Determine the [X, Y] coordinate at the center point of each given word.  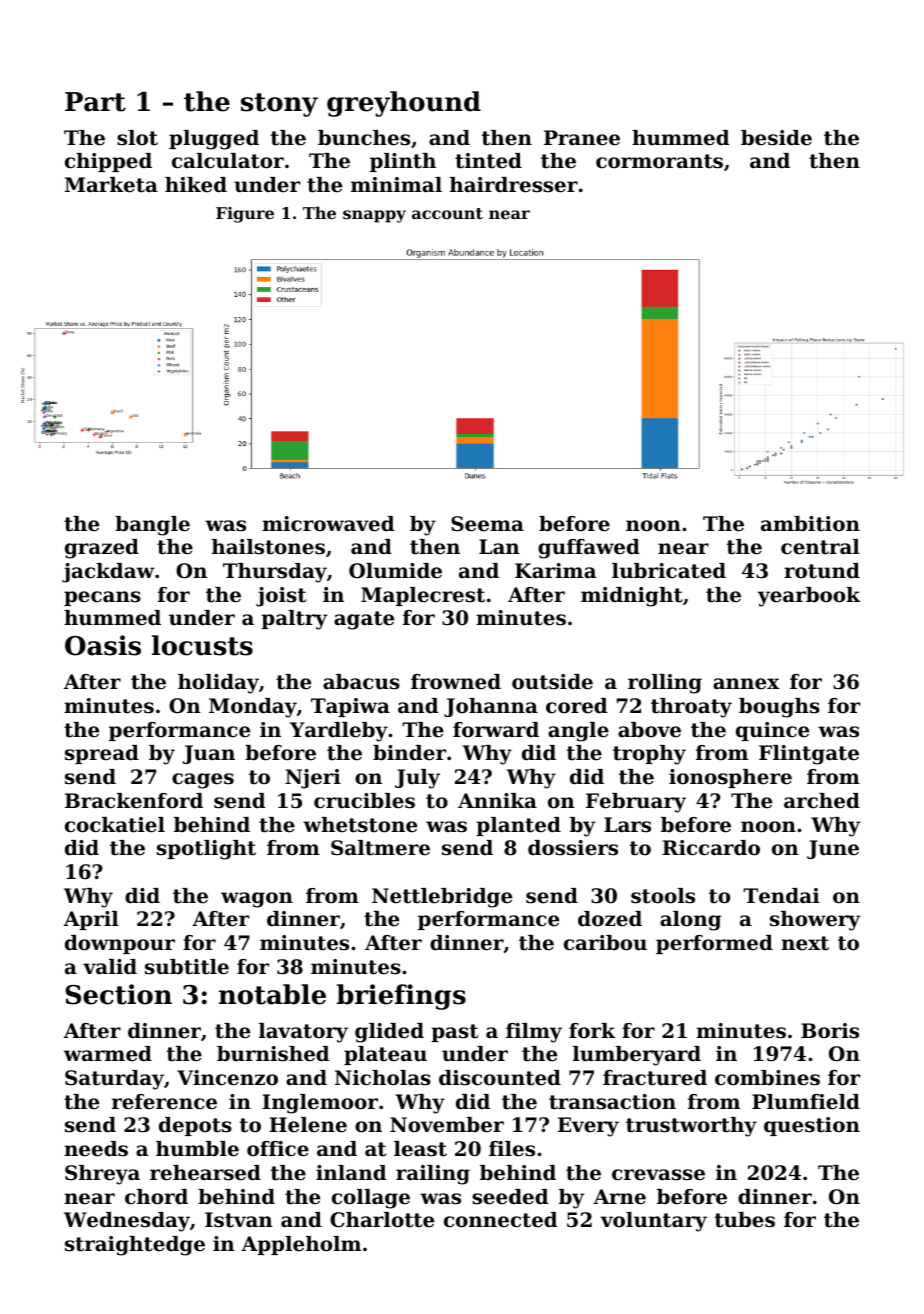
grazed [102, 549]
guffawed [589, 549]
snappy [374, 216]
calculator [228, 161]
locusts [202, 645]
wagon [257, 900]
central [820, 547]
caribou [605, 943]
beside [776, 138]
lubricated [669, 571]
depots [195, 1126]
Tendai [781, 896]
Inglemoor [320, 1104]
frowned [456, 682]
